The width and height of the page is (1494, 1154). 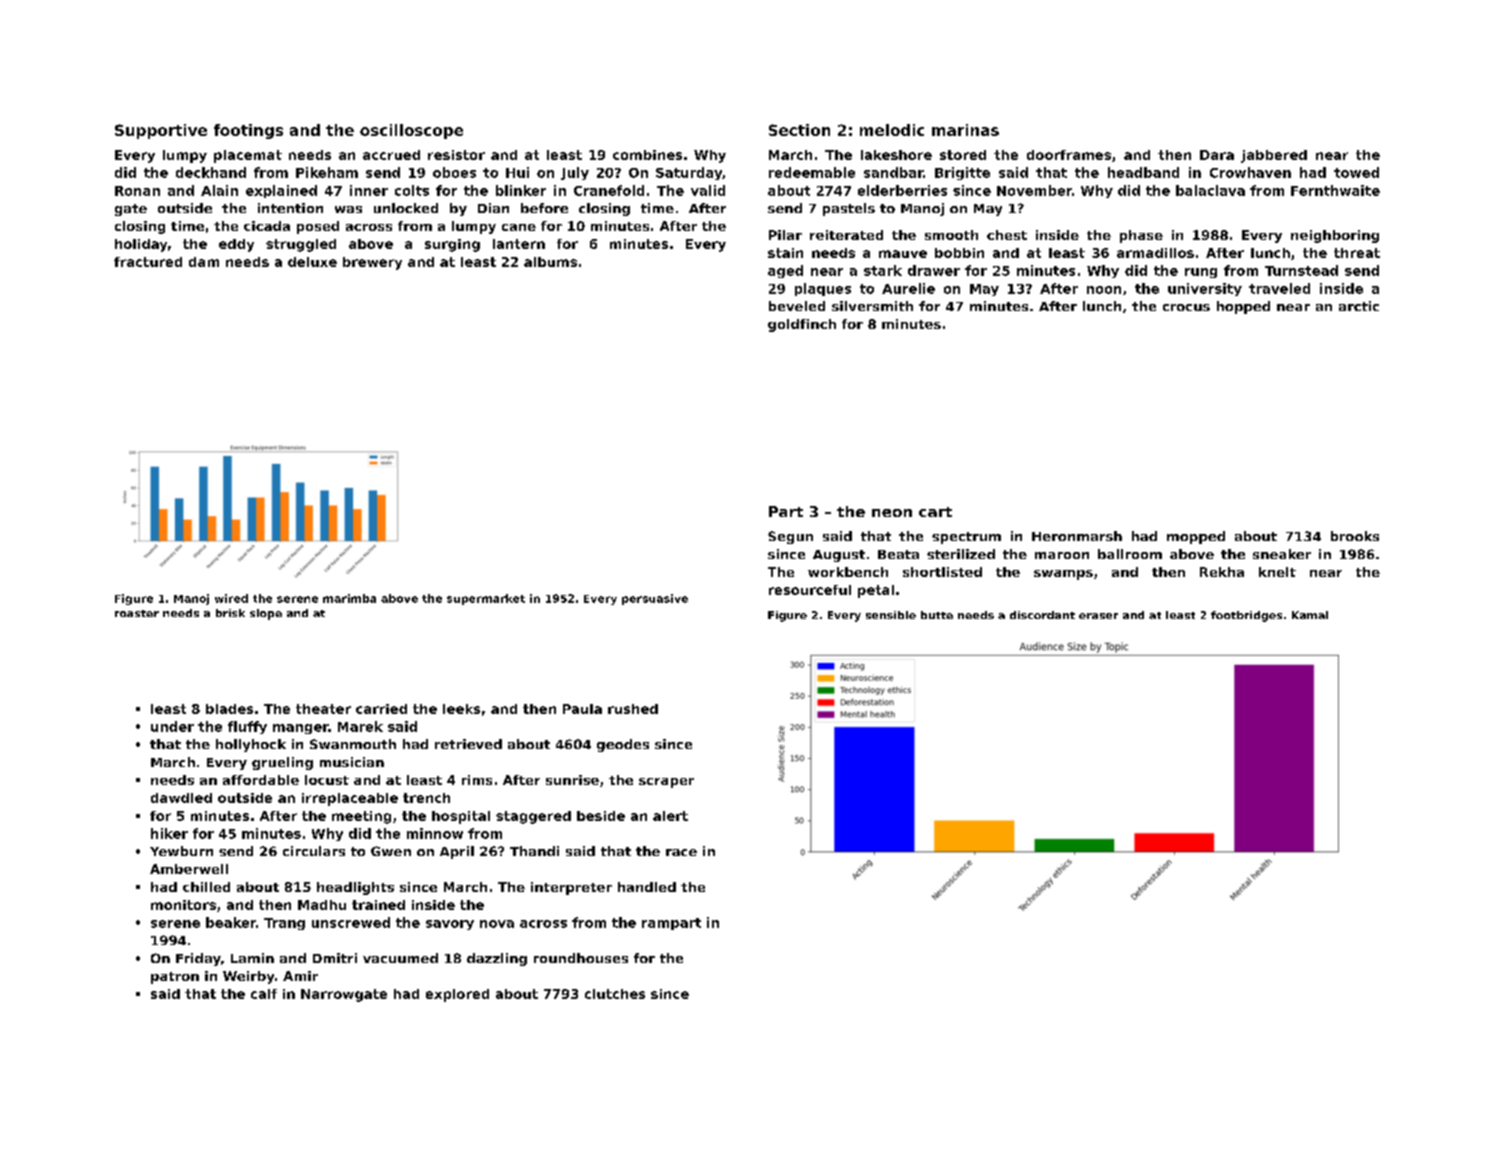 I want to click on Dara, so click(x=1217, y=155).
